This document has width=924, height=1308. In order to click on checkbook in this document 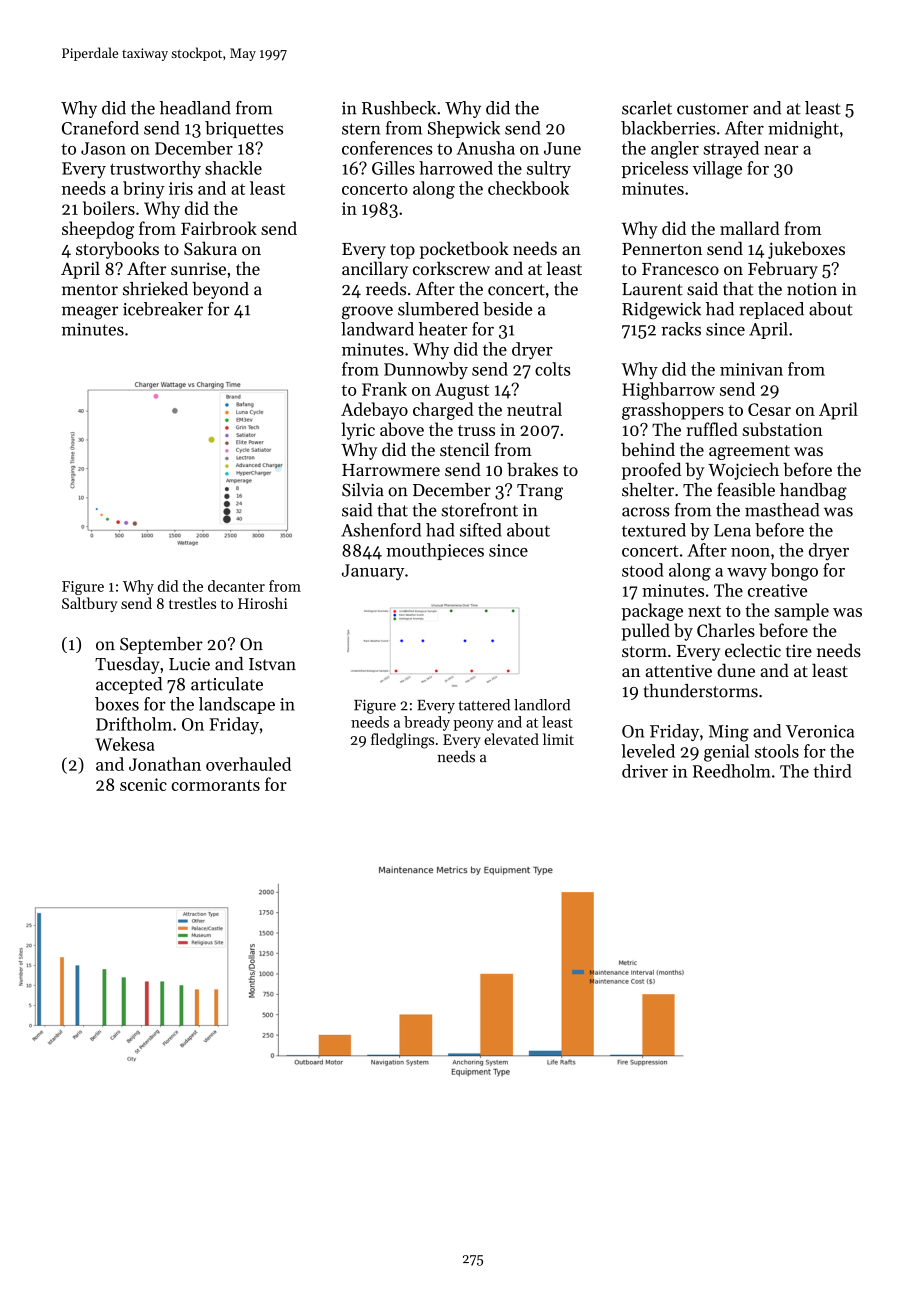, I will do `click(528, 188)`.
